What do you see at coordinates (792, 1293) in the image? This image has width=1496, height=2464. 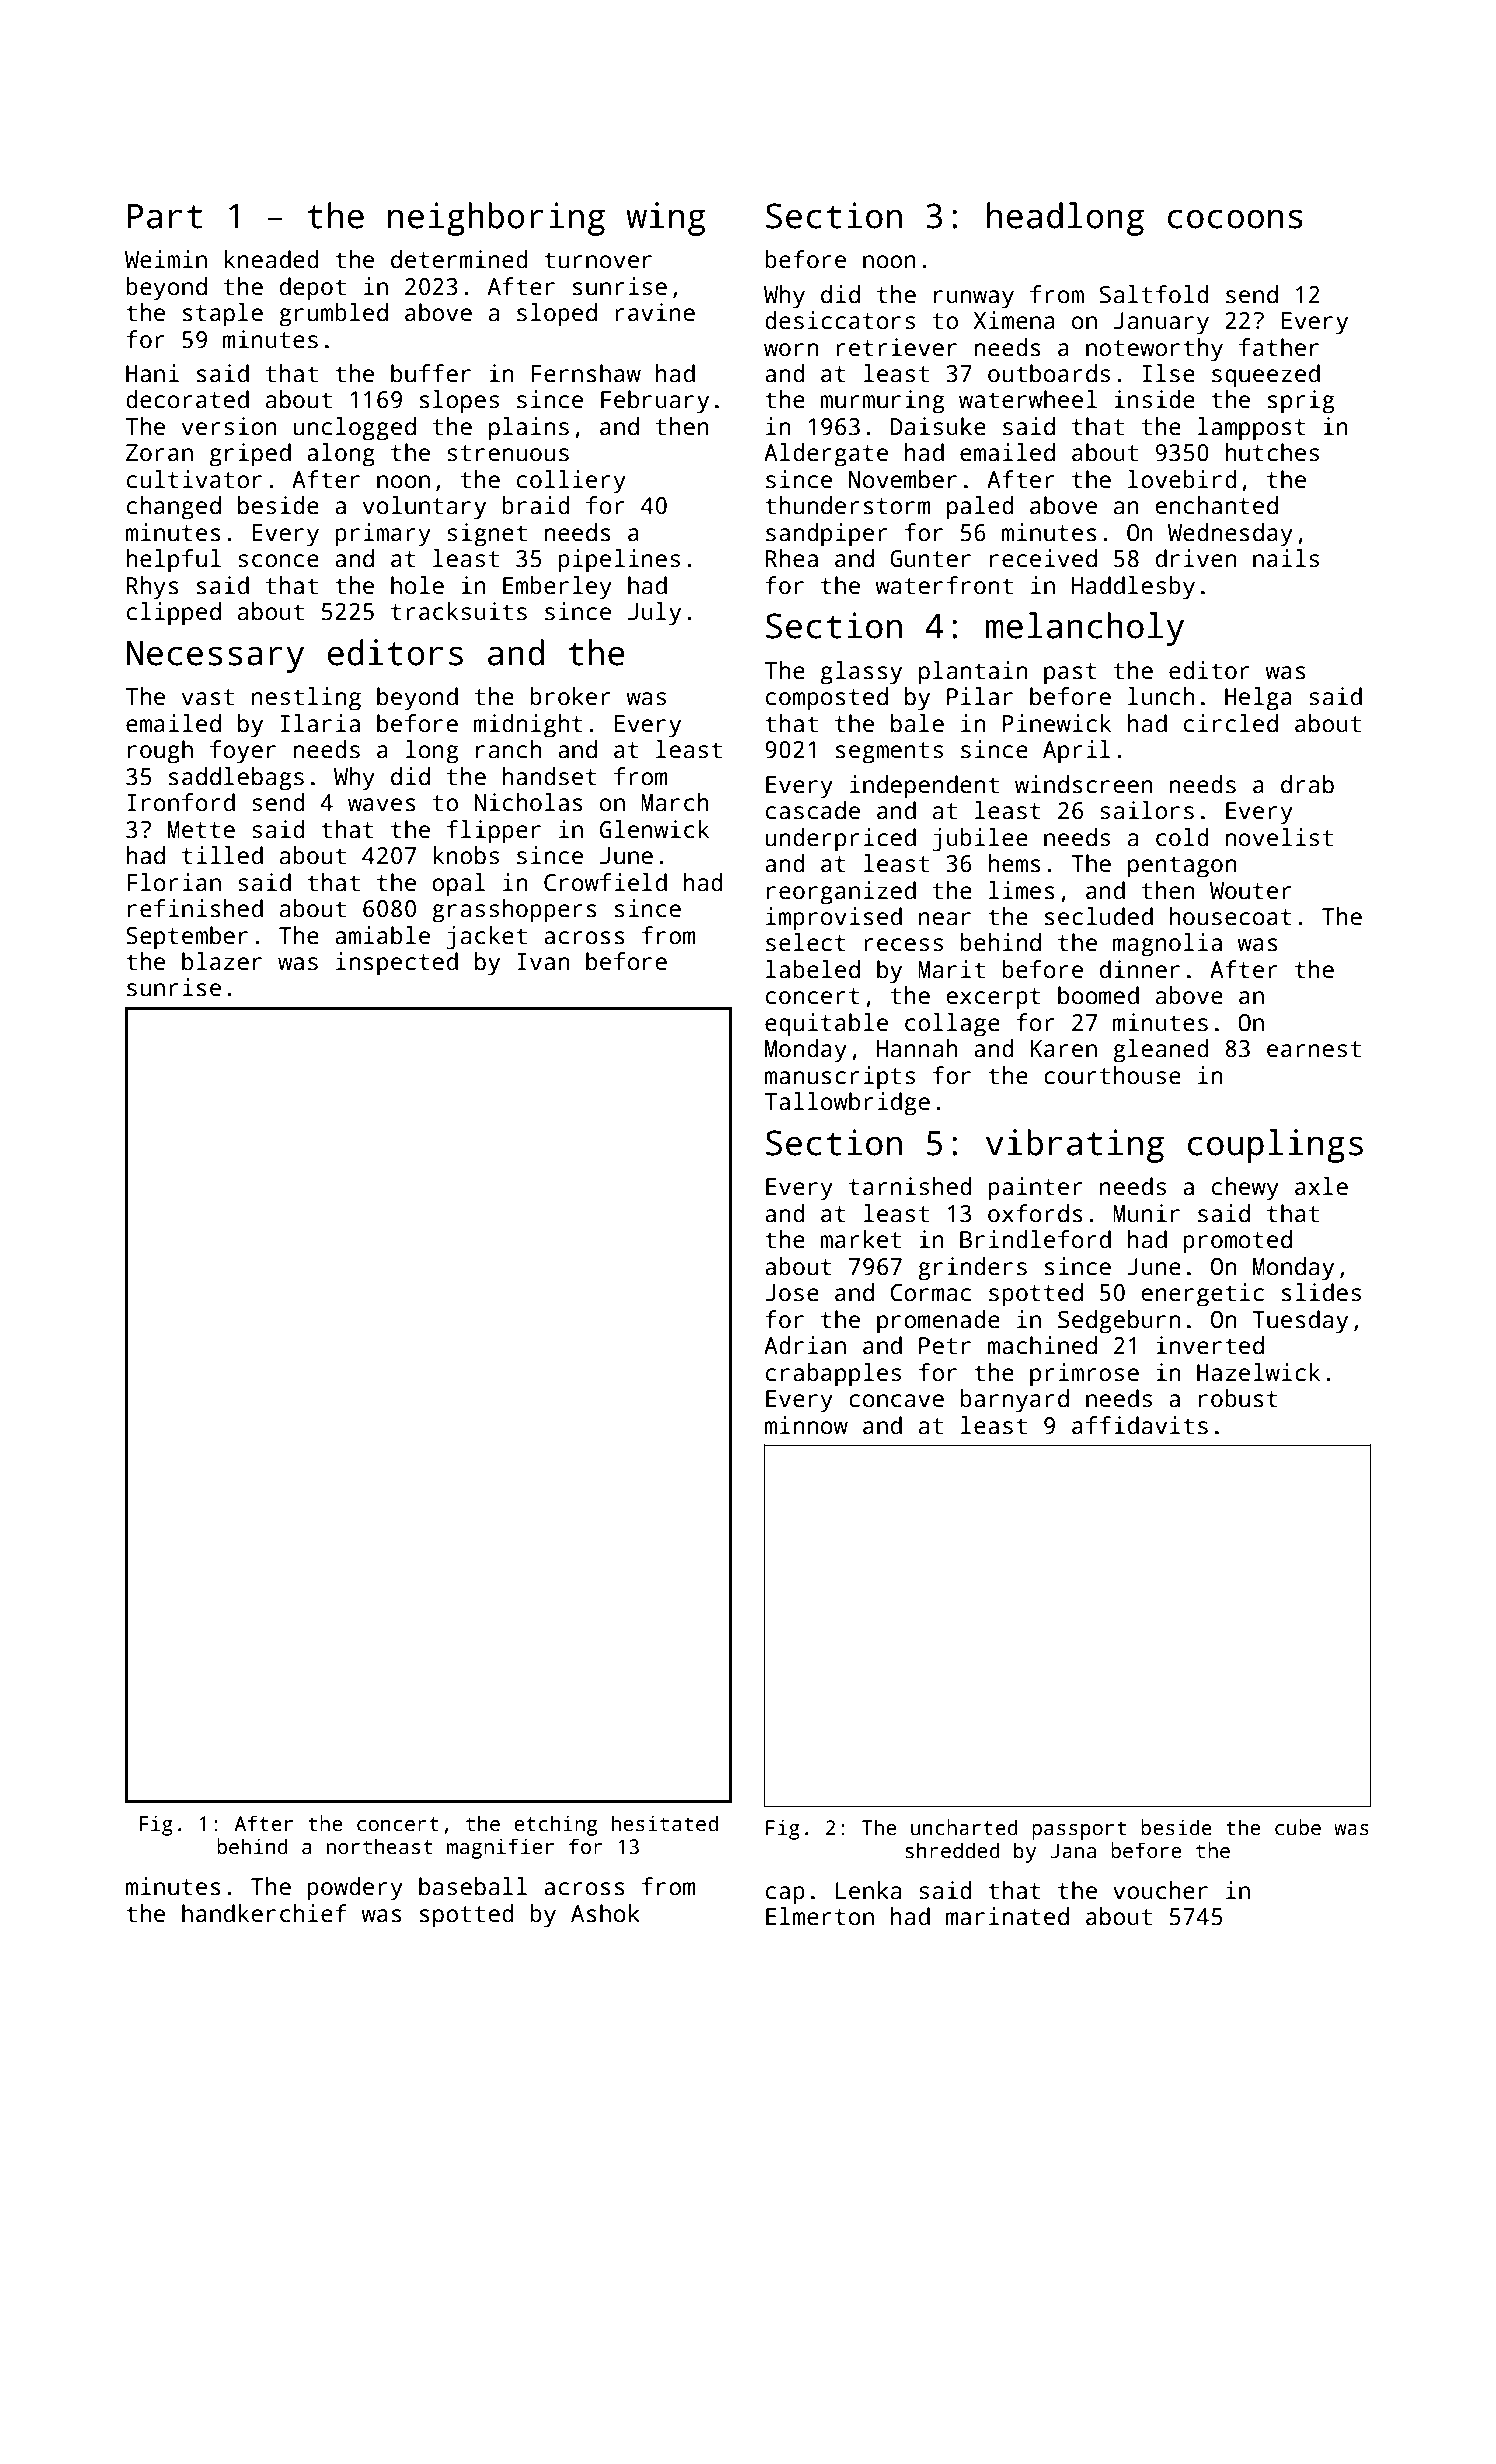 I see `Jose` at bounding box center [792, 1293].
